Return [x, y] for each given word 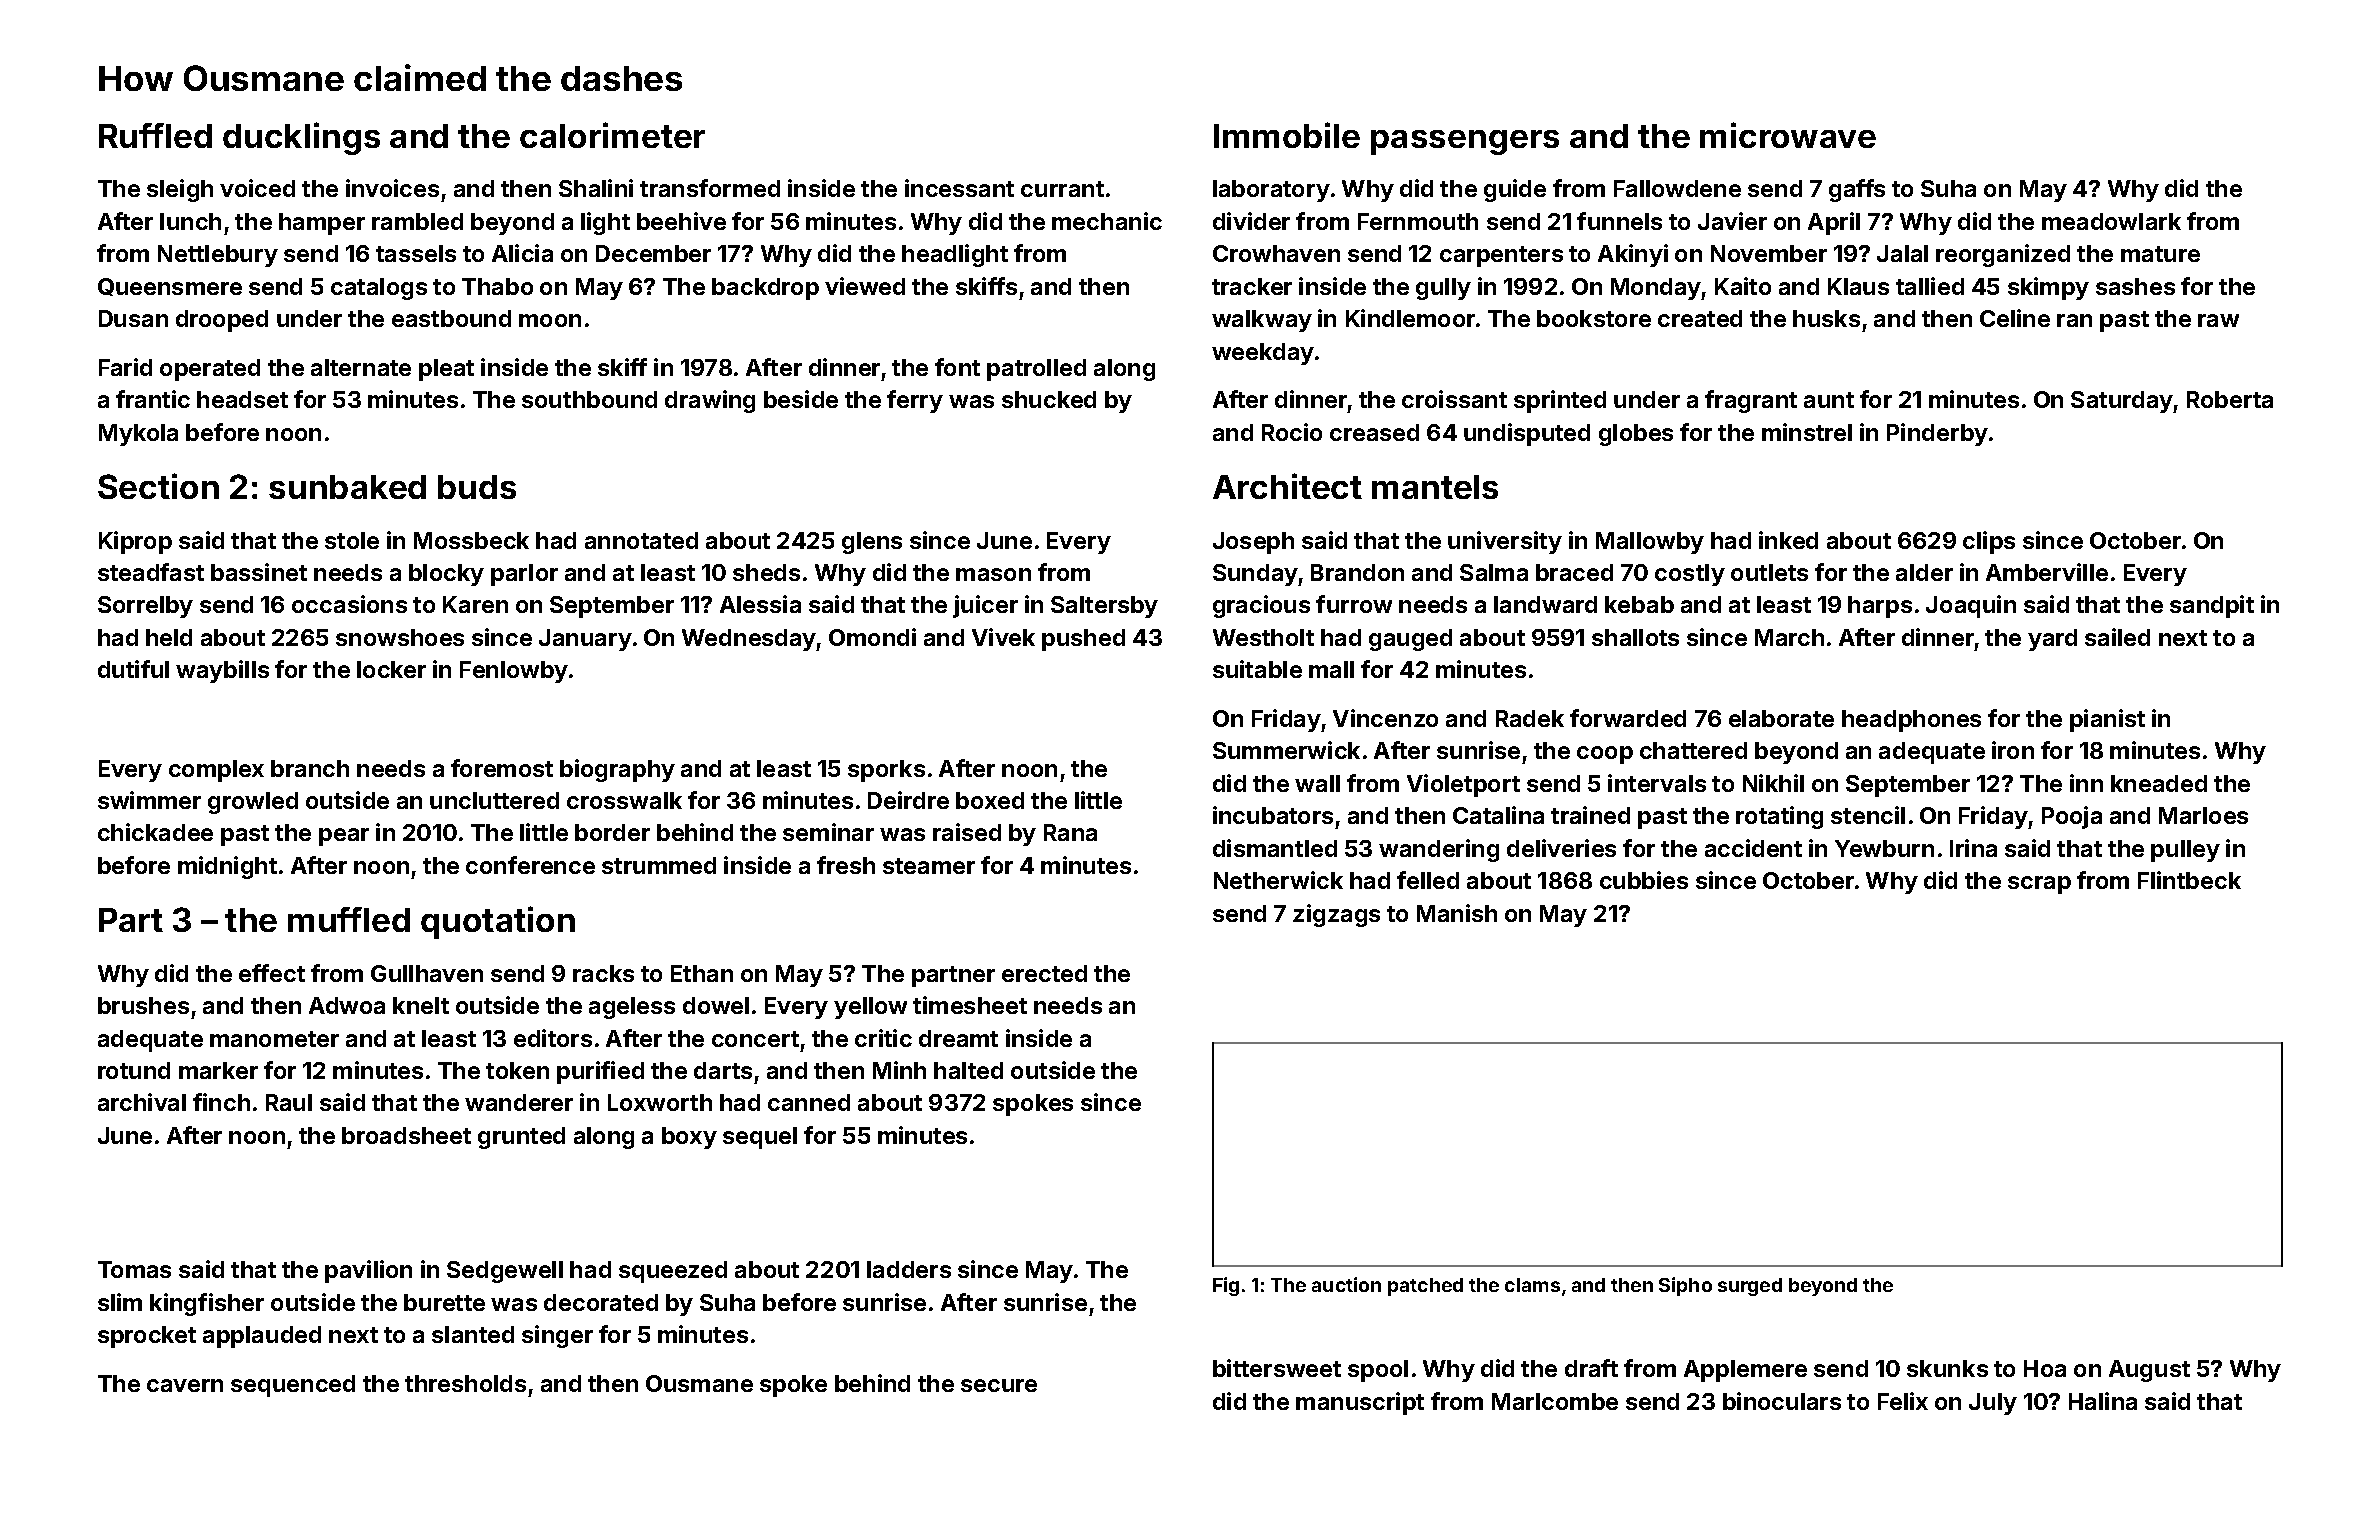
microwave [1788, 135]
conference [530, 865]
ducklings [301, 138]
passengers [1465, 142]
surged [1750, 1287]
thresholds [465, 1383]
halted [968, 1070]
